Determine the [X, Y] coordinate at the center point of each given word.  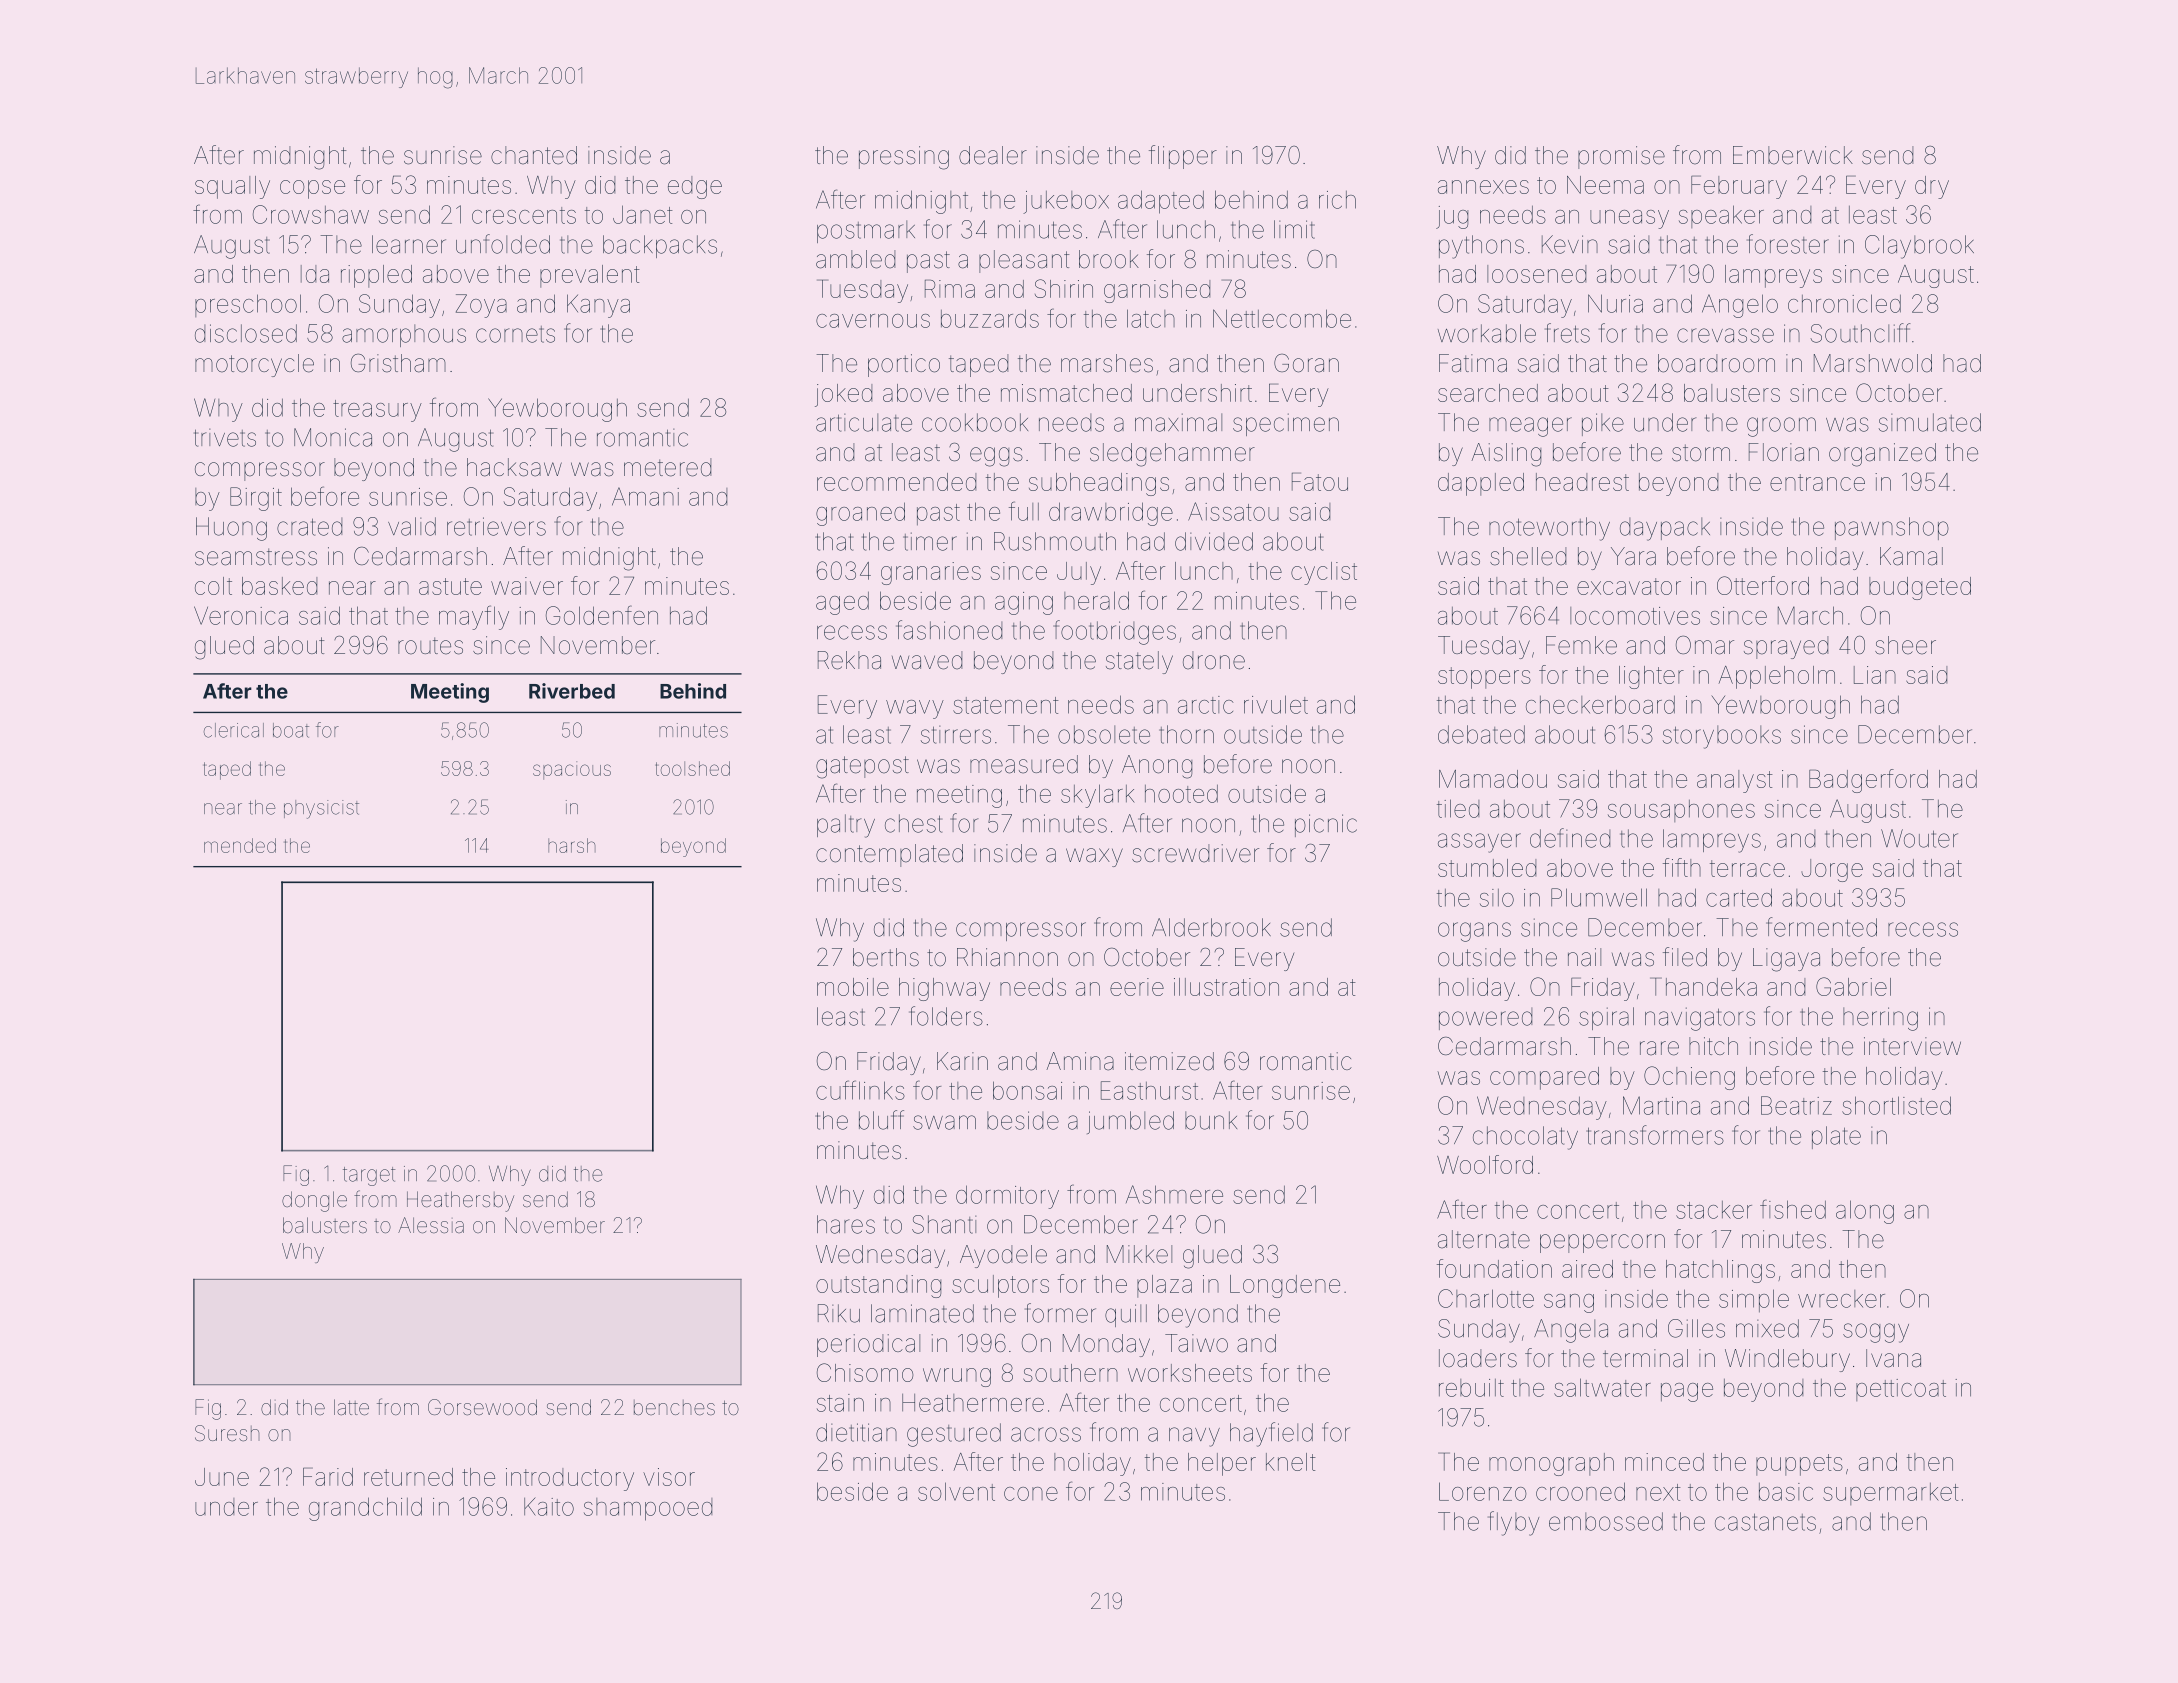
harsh [572, 845]
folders [946, 1016]
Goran [1306, 363]
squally [232, 187]
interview [1912, 1046]
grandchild [365, 1509]
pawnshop [1892, 528]
